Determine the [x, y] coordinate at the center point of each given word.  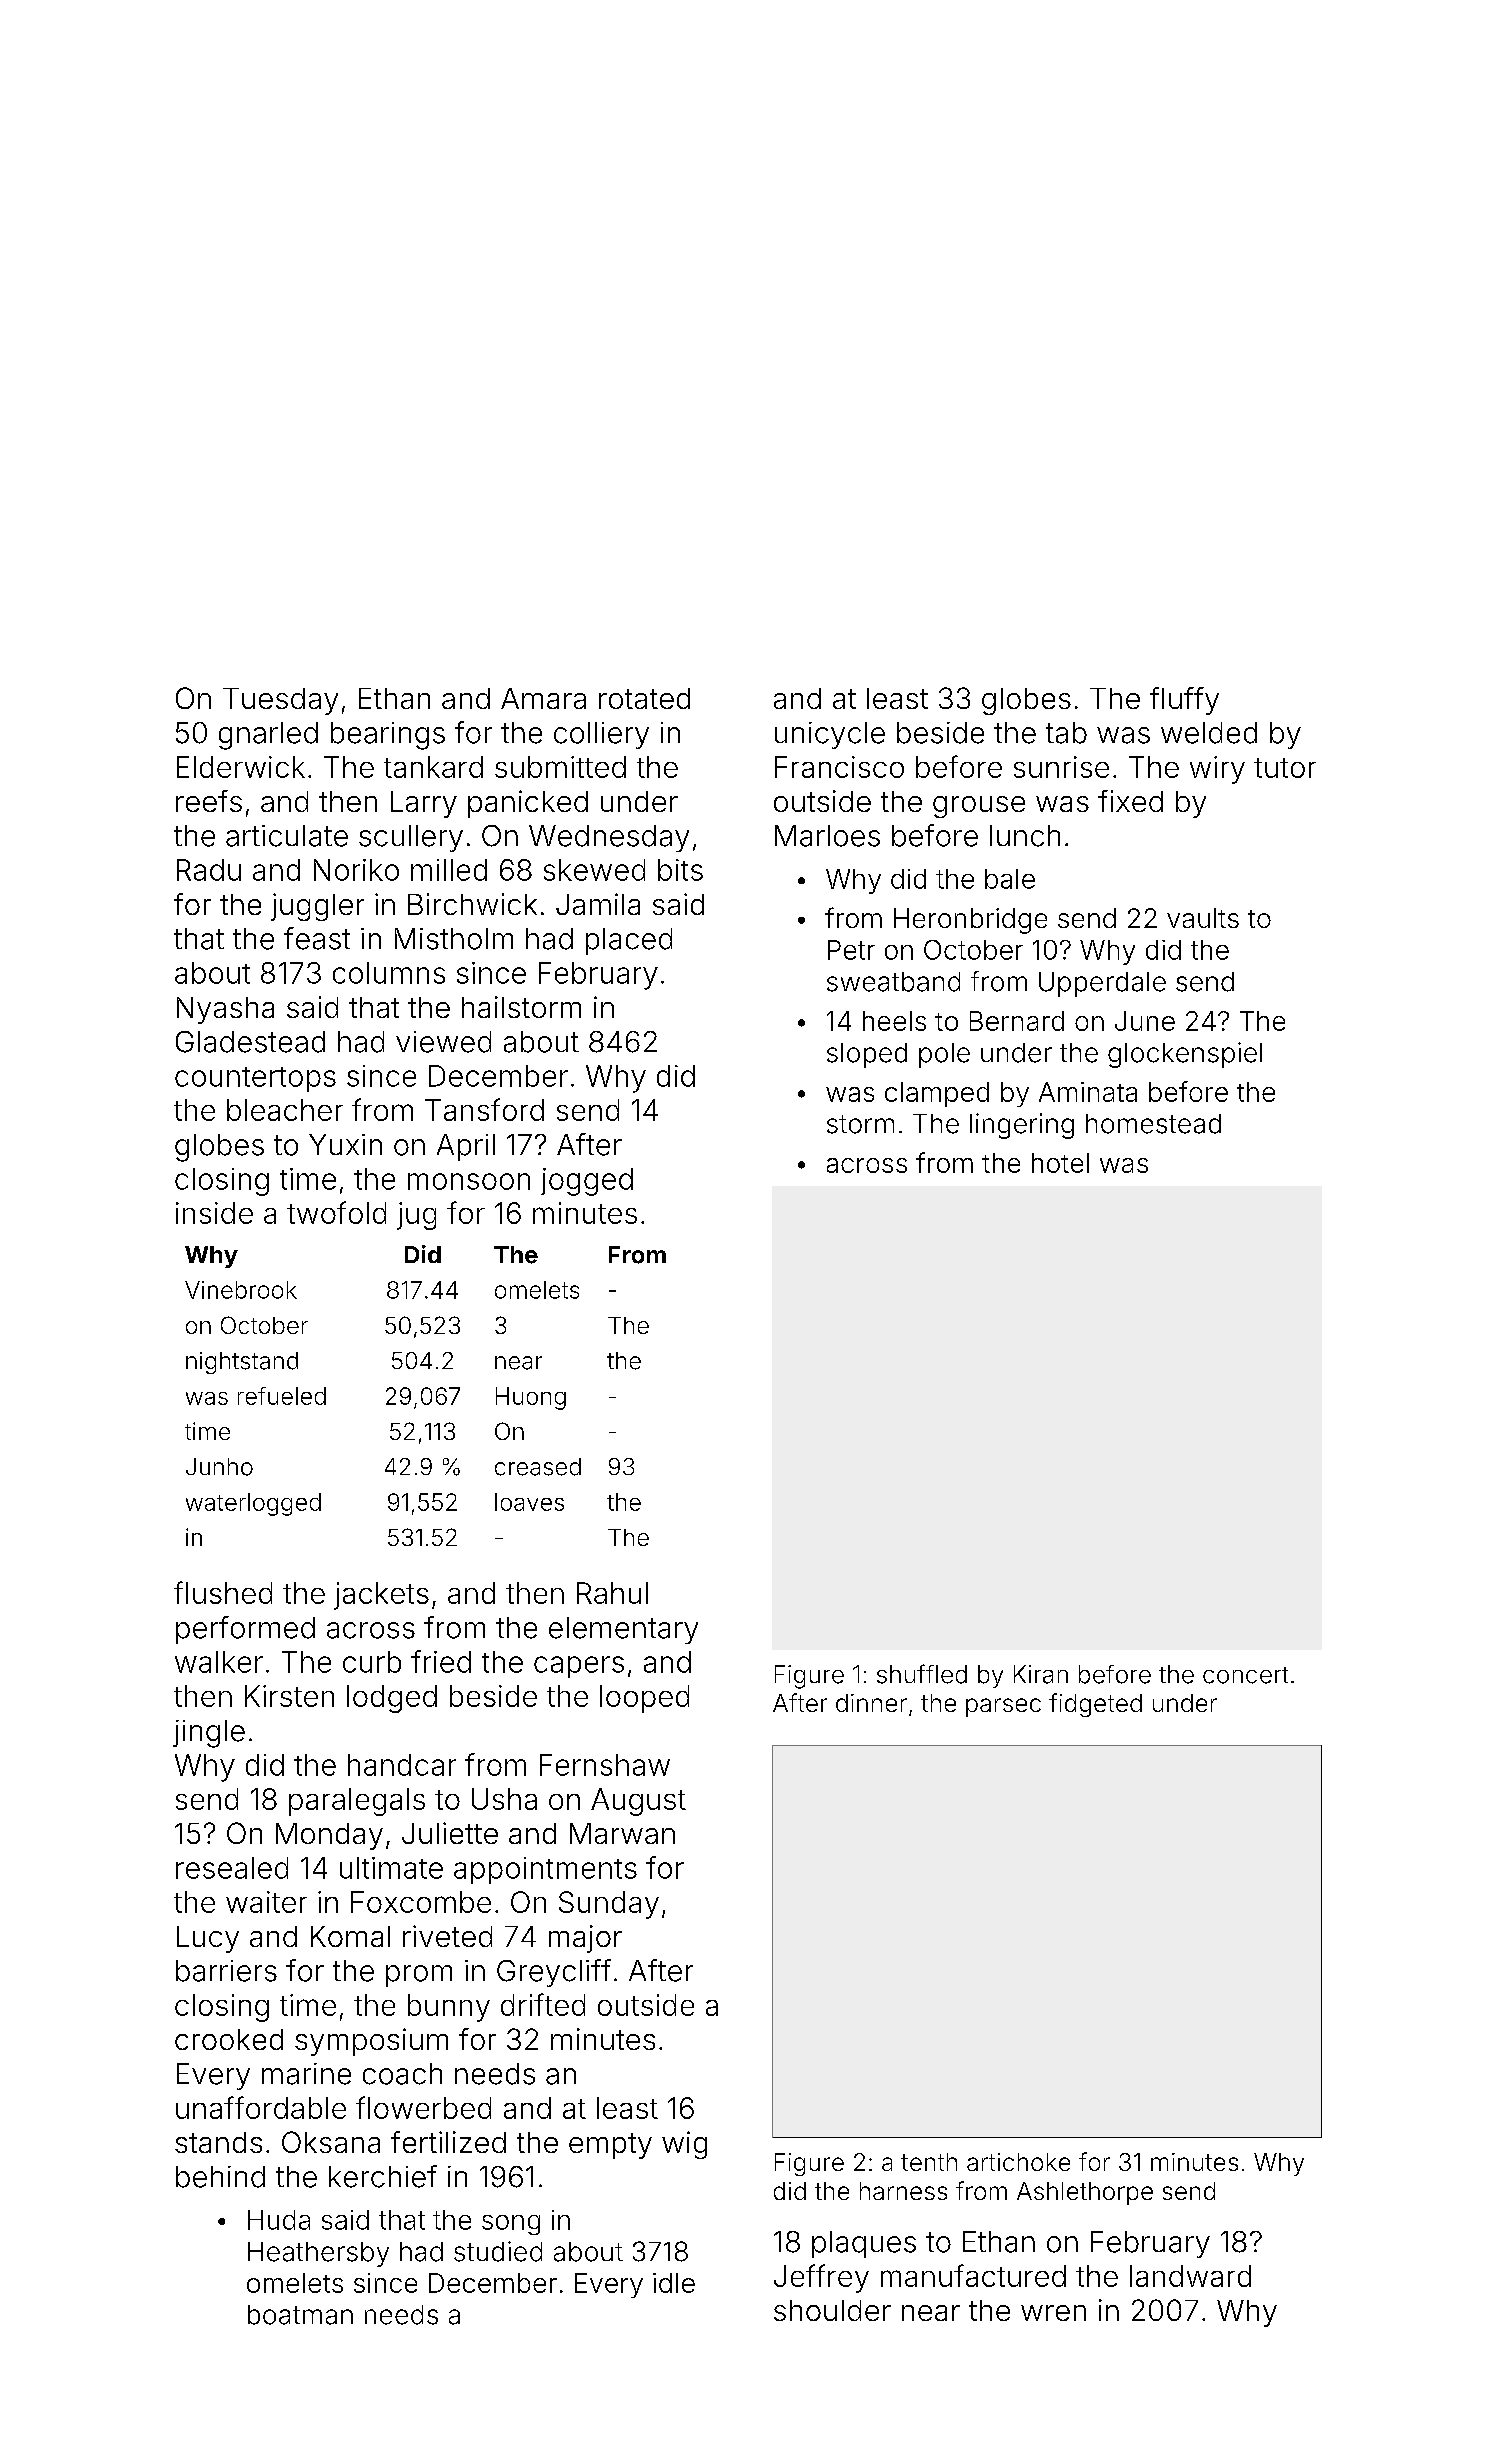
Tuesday [280, 701]
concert [1245, 1675]
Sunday [609, 1905]
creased [538, 1467]
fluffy [1184, 701]
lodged [392, 1699]
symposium [371, 2042]
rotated [644, 698]
